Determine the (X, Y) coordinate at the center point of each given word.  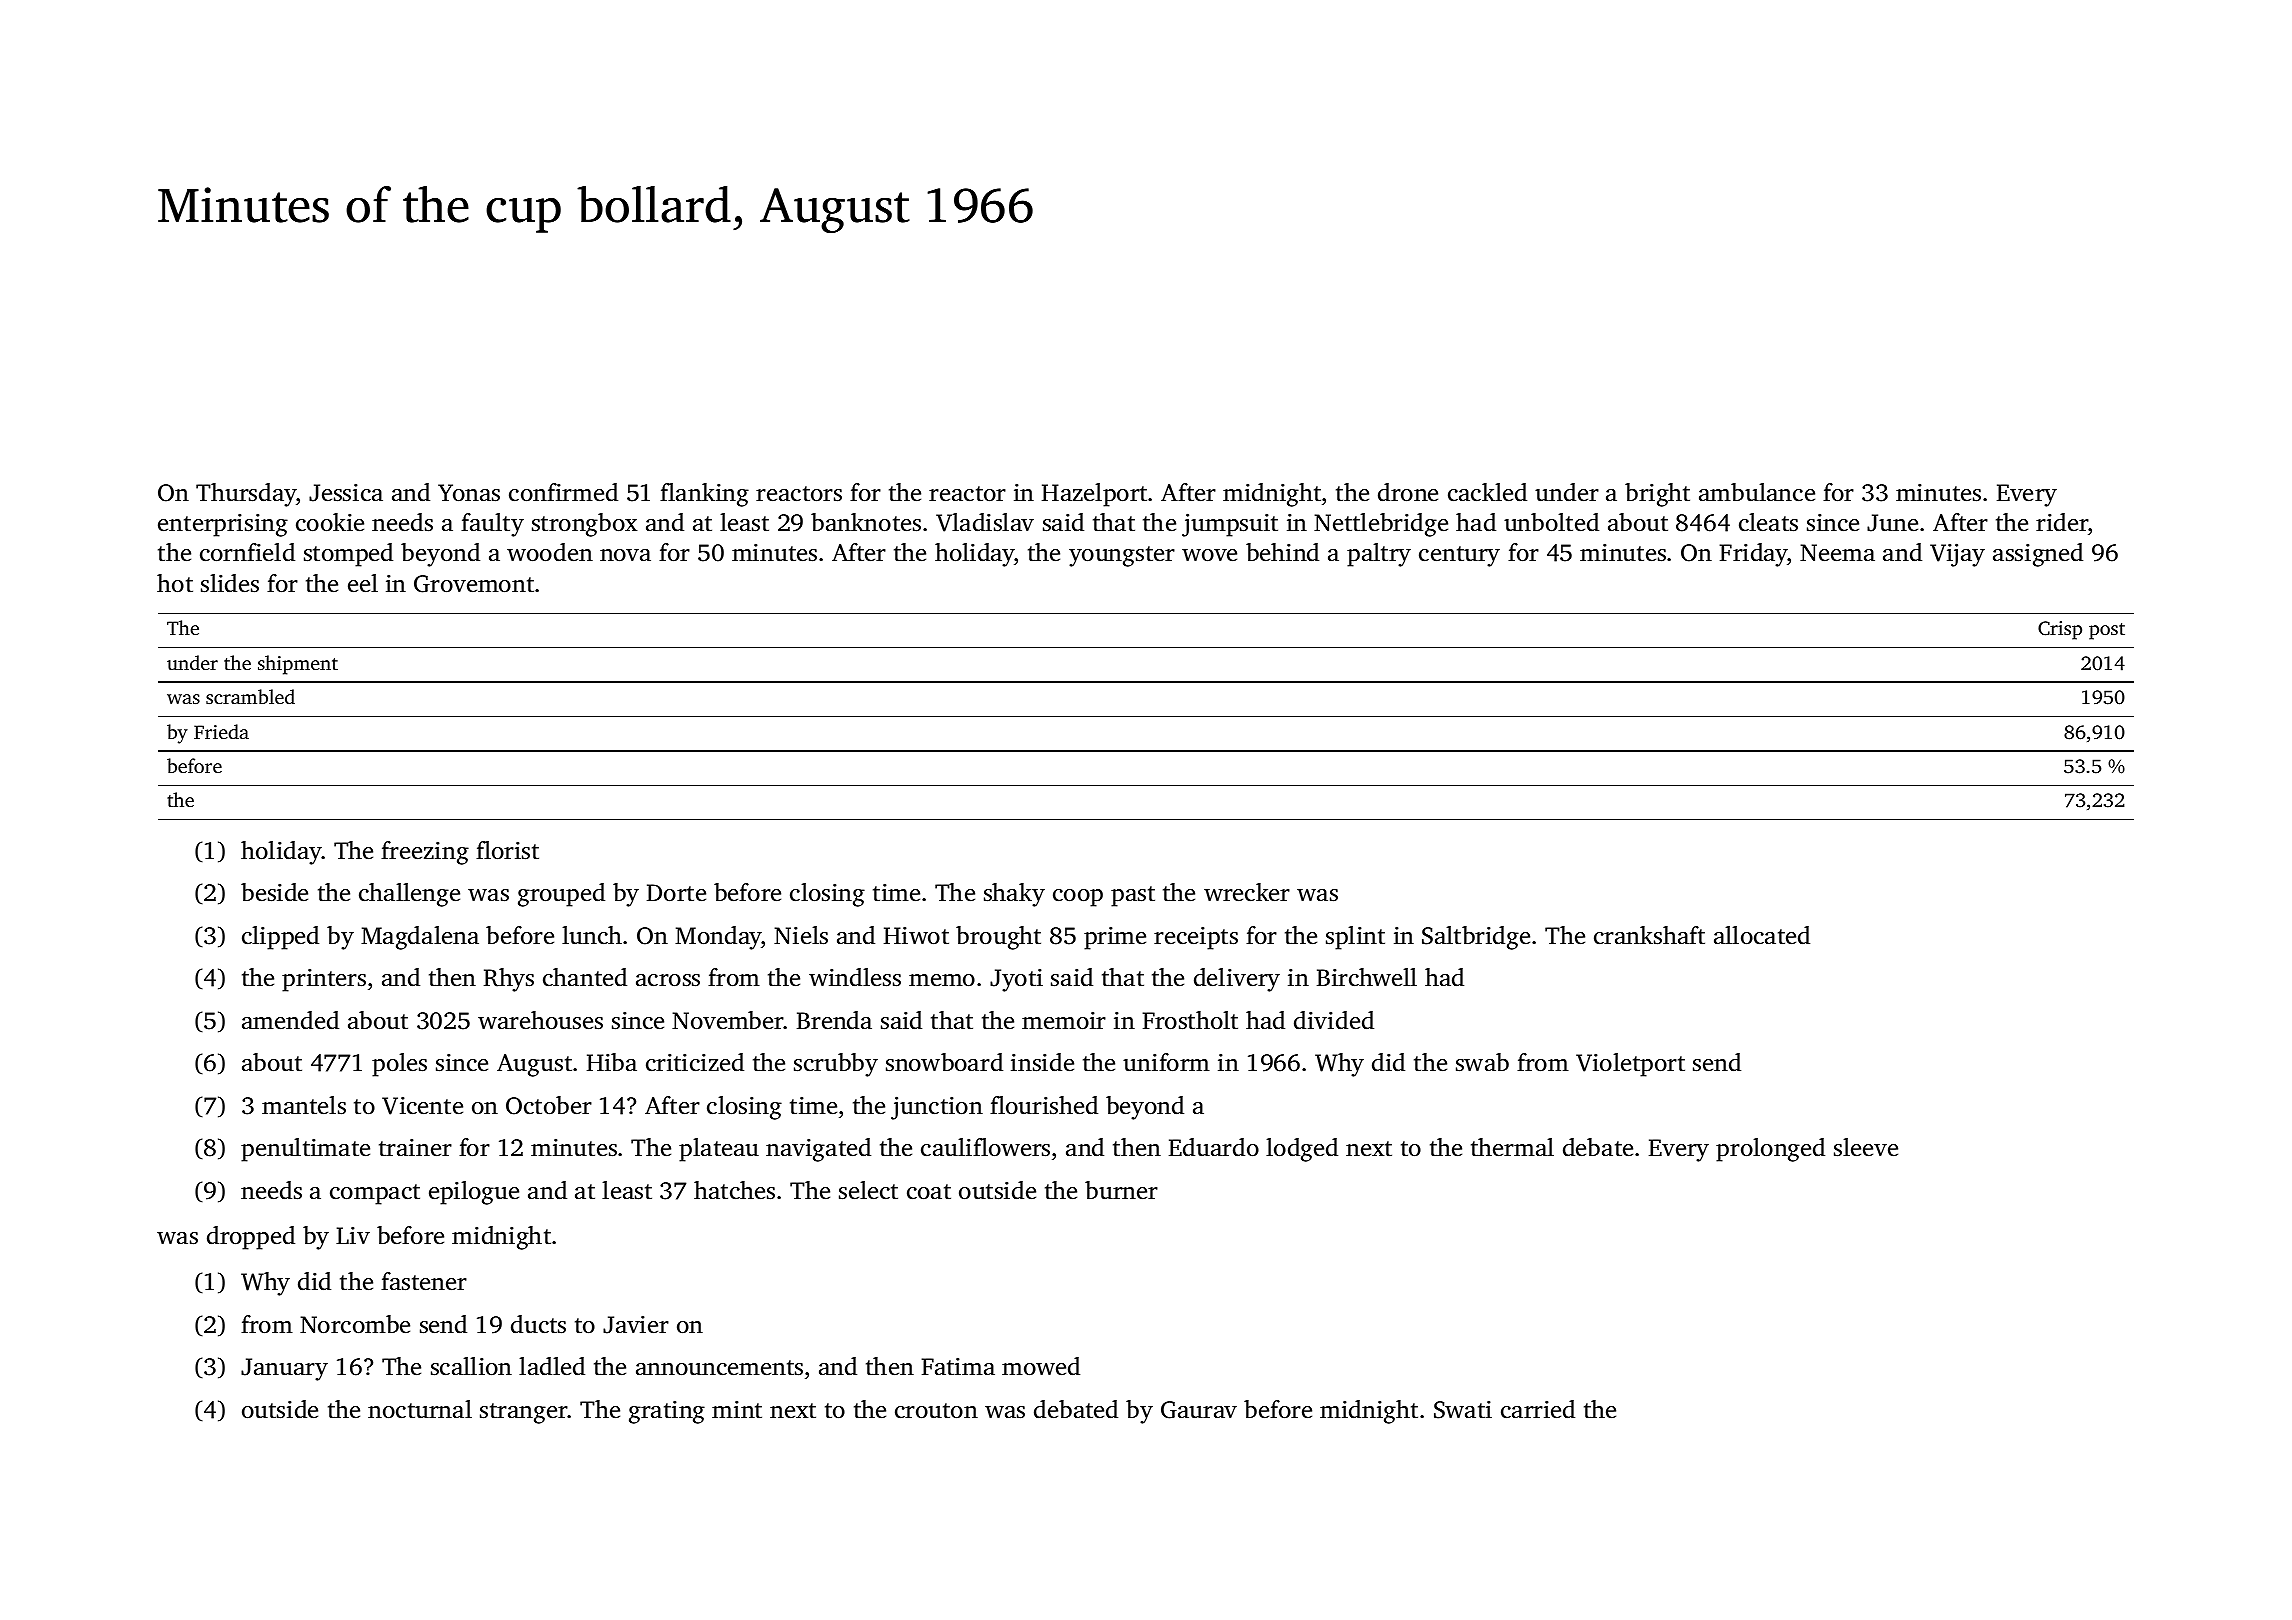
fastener (424, 1281)
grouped (561, 895)
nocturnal (420, 1409)
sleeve (1866, 1147)
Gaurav (1199, 1410)
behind (1282, 552)
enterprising (223, 525)
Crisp (2060, 630)
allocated (1762, 935)
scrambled (250, 696)
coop (1078, 898)
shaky (1014, 895)
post (2107, 631)
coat (929, 1192)
